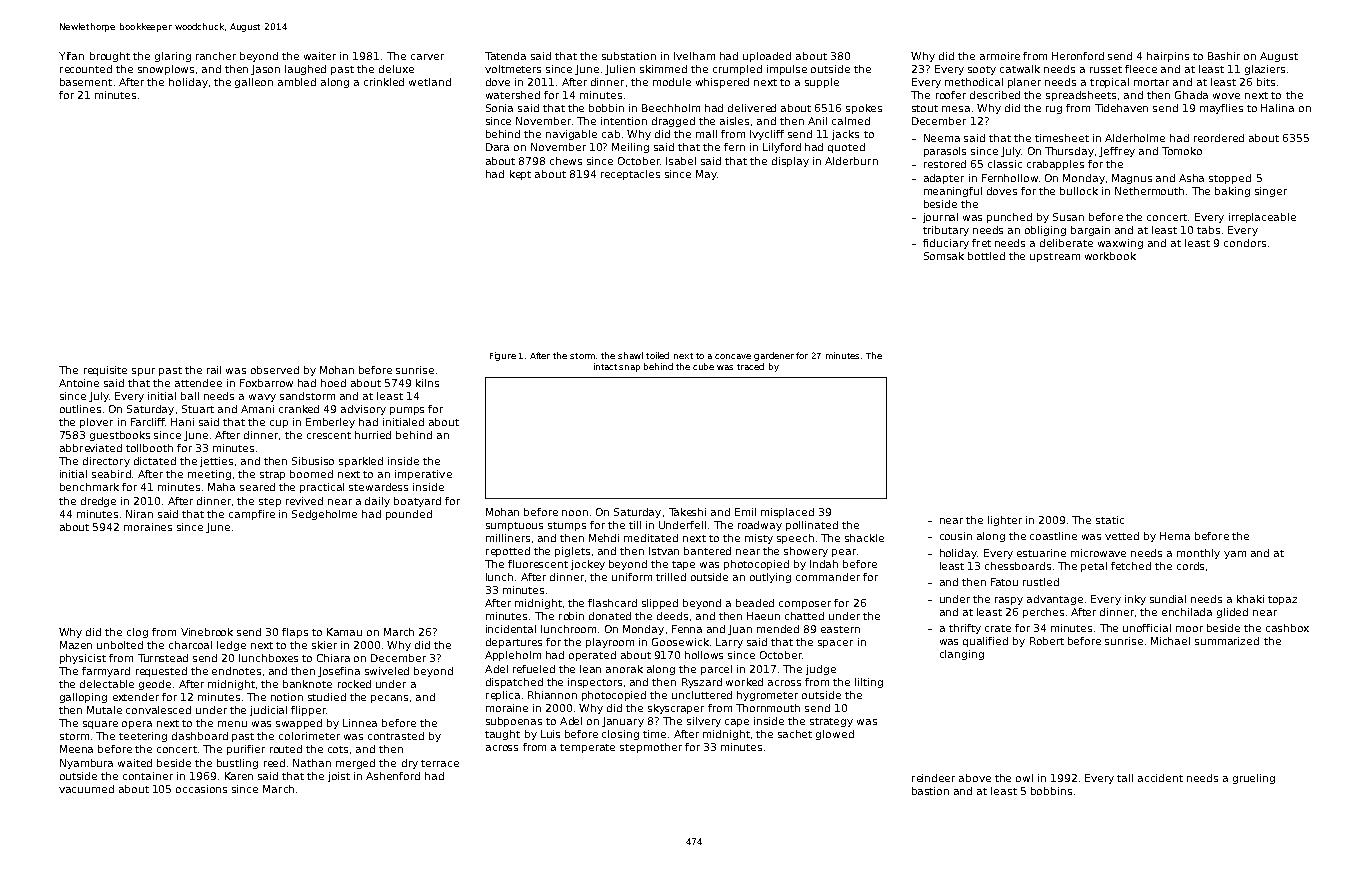 The width and height of the screenshot is (1372, 887). Describe the element at coordinates (1024, 778) in the screenshot. I see `owl` at that location.
